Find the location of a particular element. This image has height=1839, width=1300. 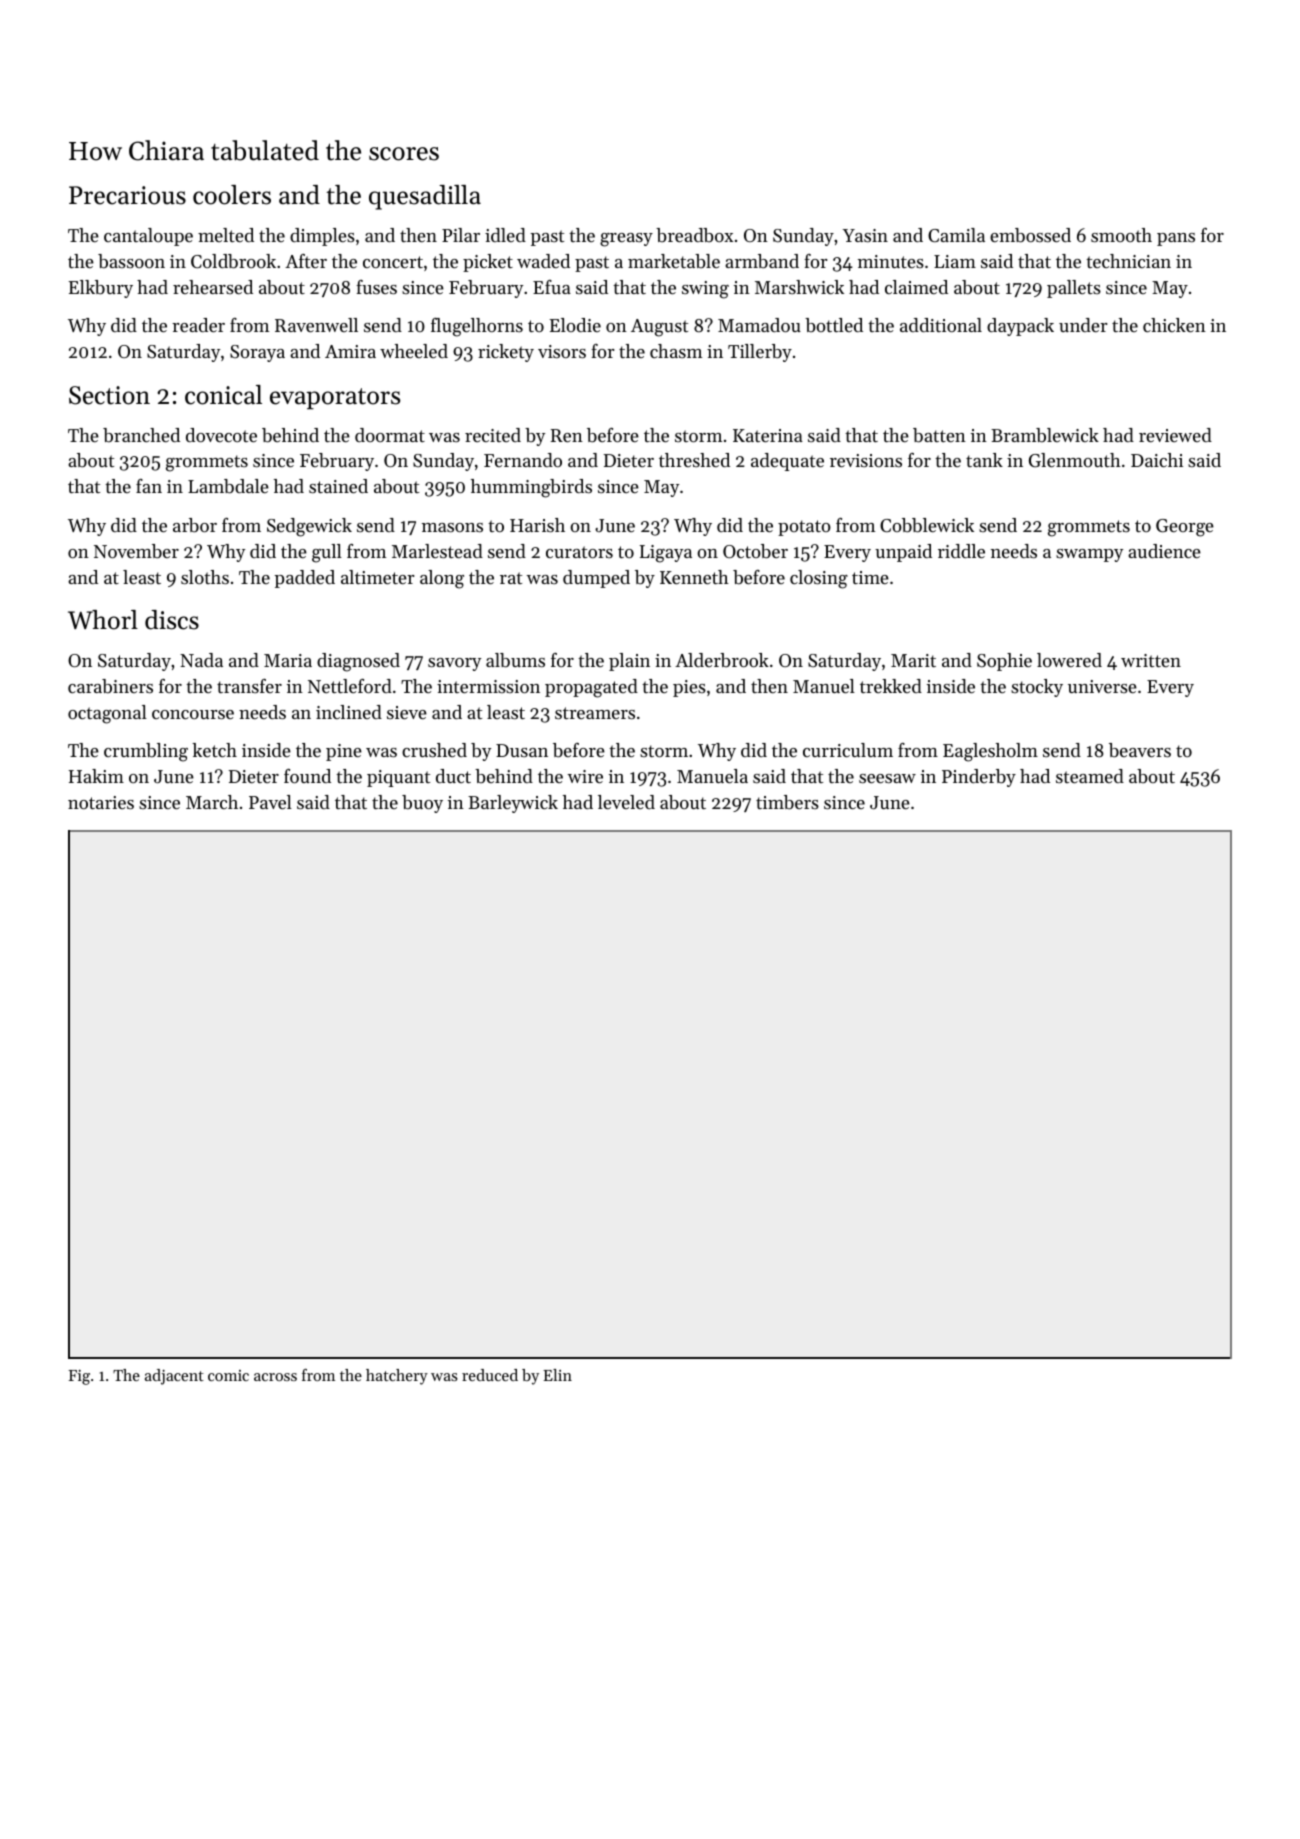

across is located at coordinates (275, 1377).
